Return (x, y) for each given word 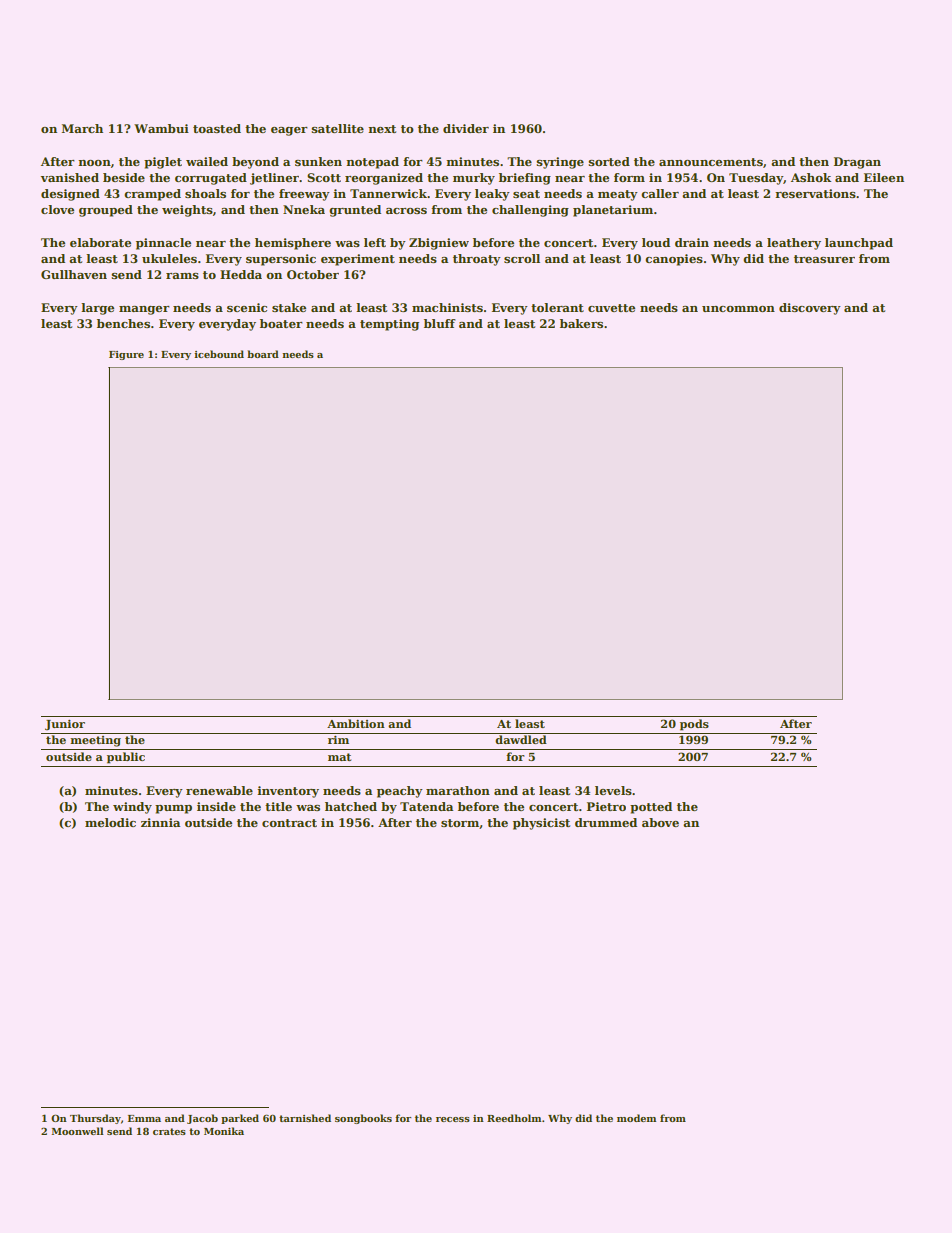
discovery (810, 309)
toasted (217, 128)
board (263, 354)
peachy (400, 792)
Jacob (202, 1119)
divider (466, 128)
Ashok (811, 177)
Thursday (95, 1119)
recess (453, 1119)
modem (636, 1118)
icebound (219, 354)
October (313, 274)
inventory (288, 792)
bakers (581, 323)
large (97, 309)
